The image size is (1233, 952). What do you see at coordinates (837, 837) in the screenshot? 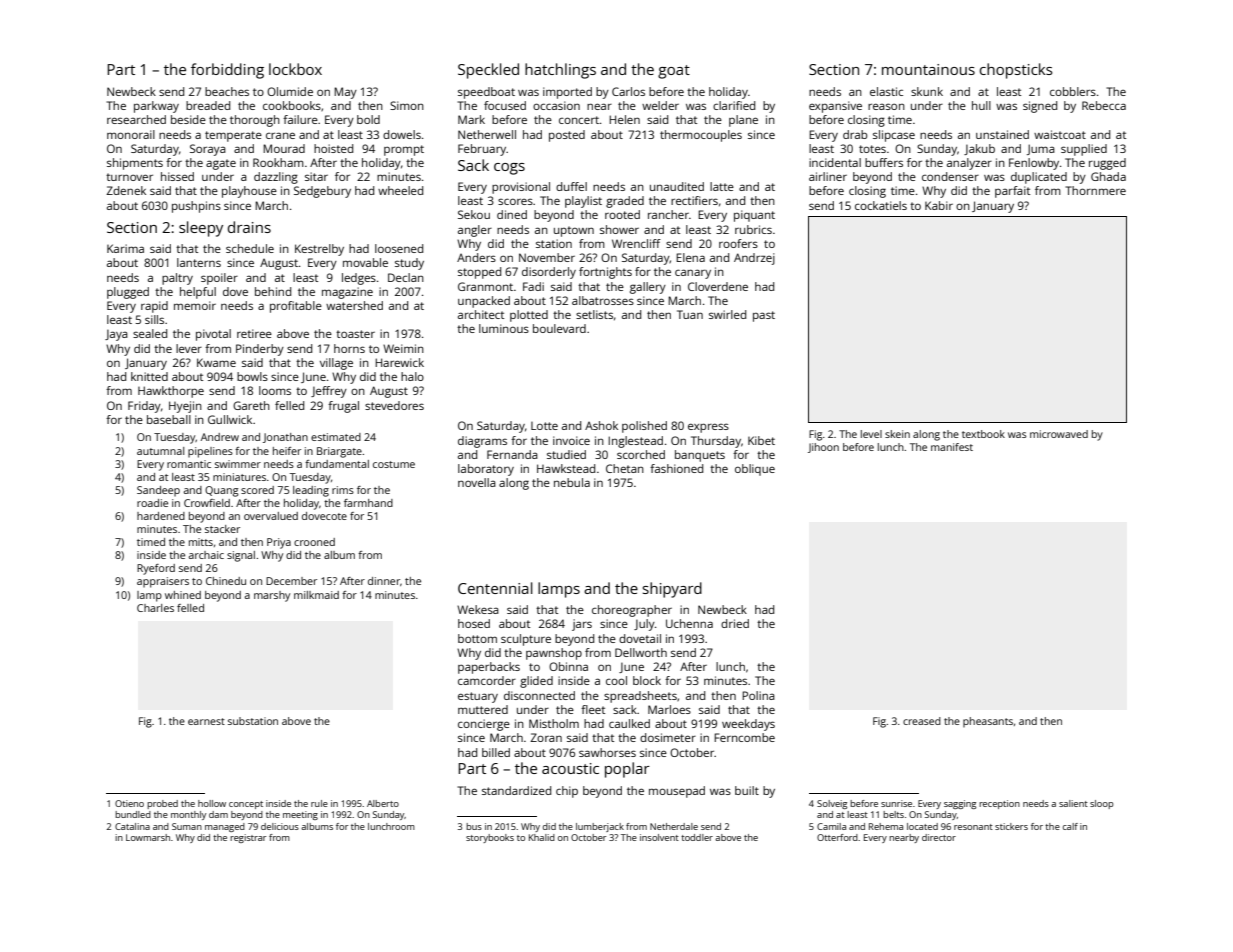
I see `Otterford` at bounding box center [837, 837].
